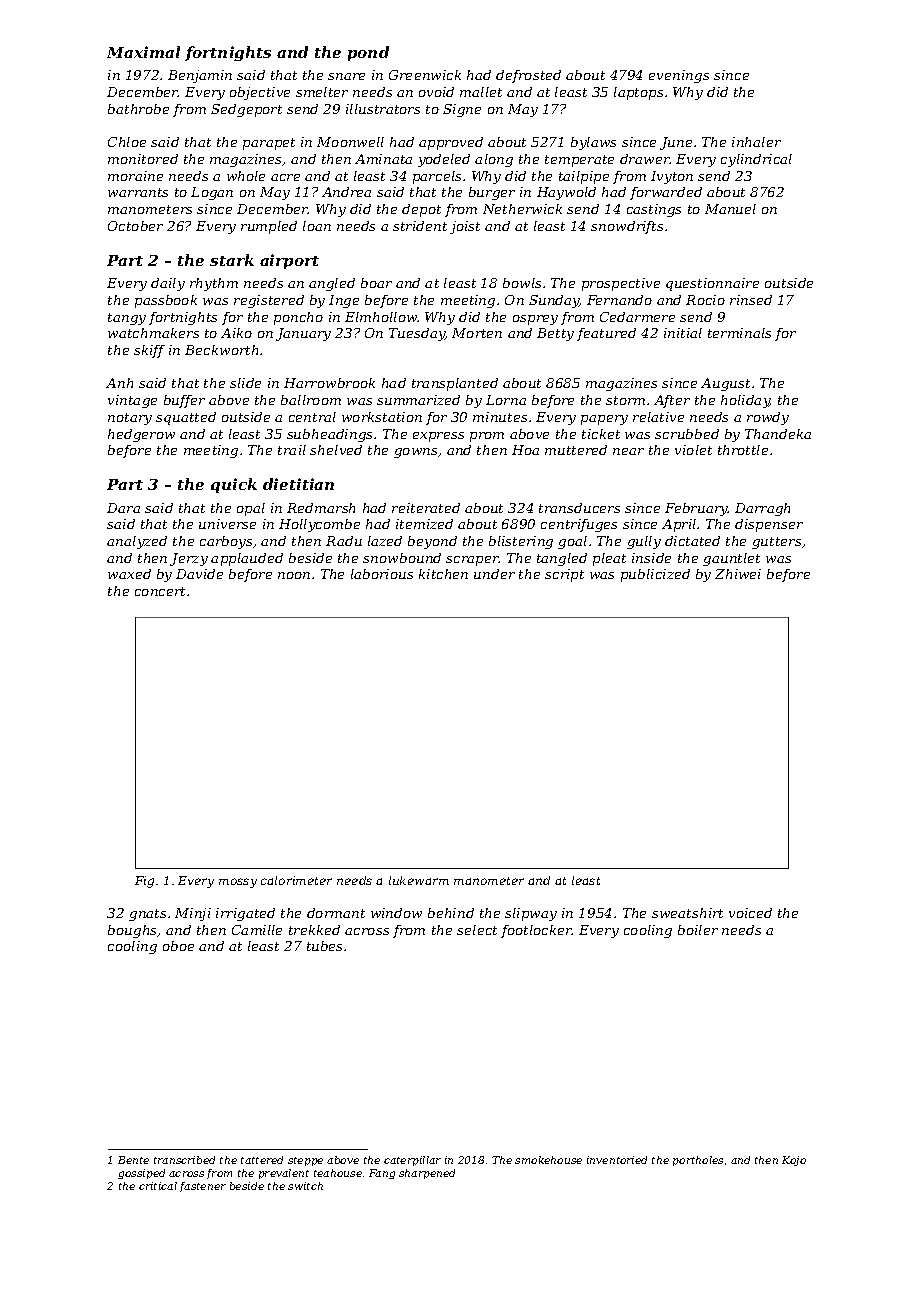  I want to click on slipway, so click(531, 914).
